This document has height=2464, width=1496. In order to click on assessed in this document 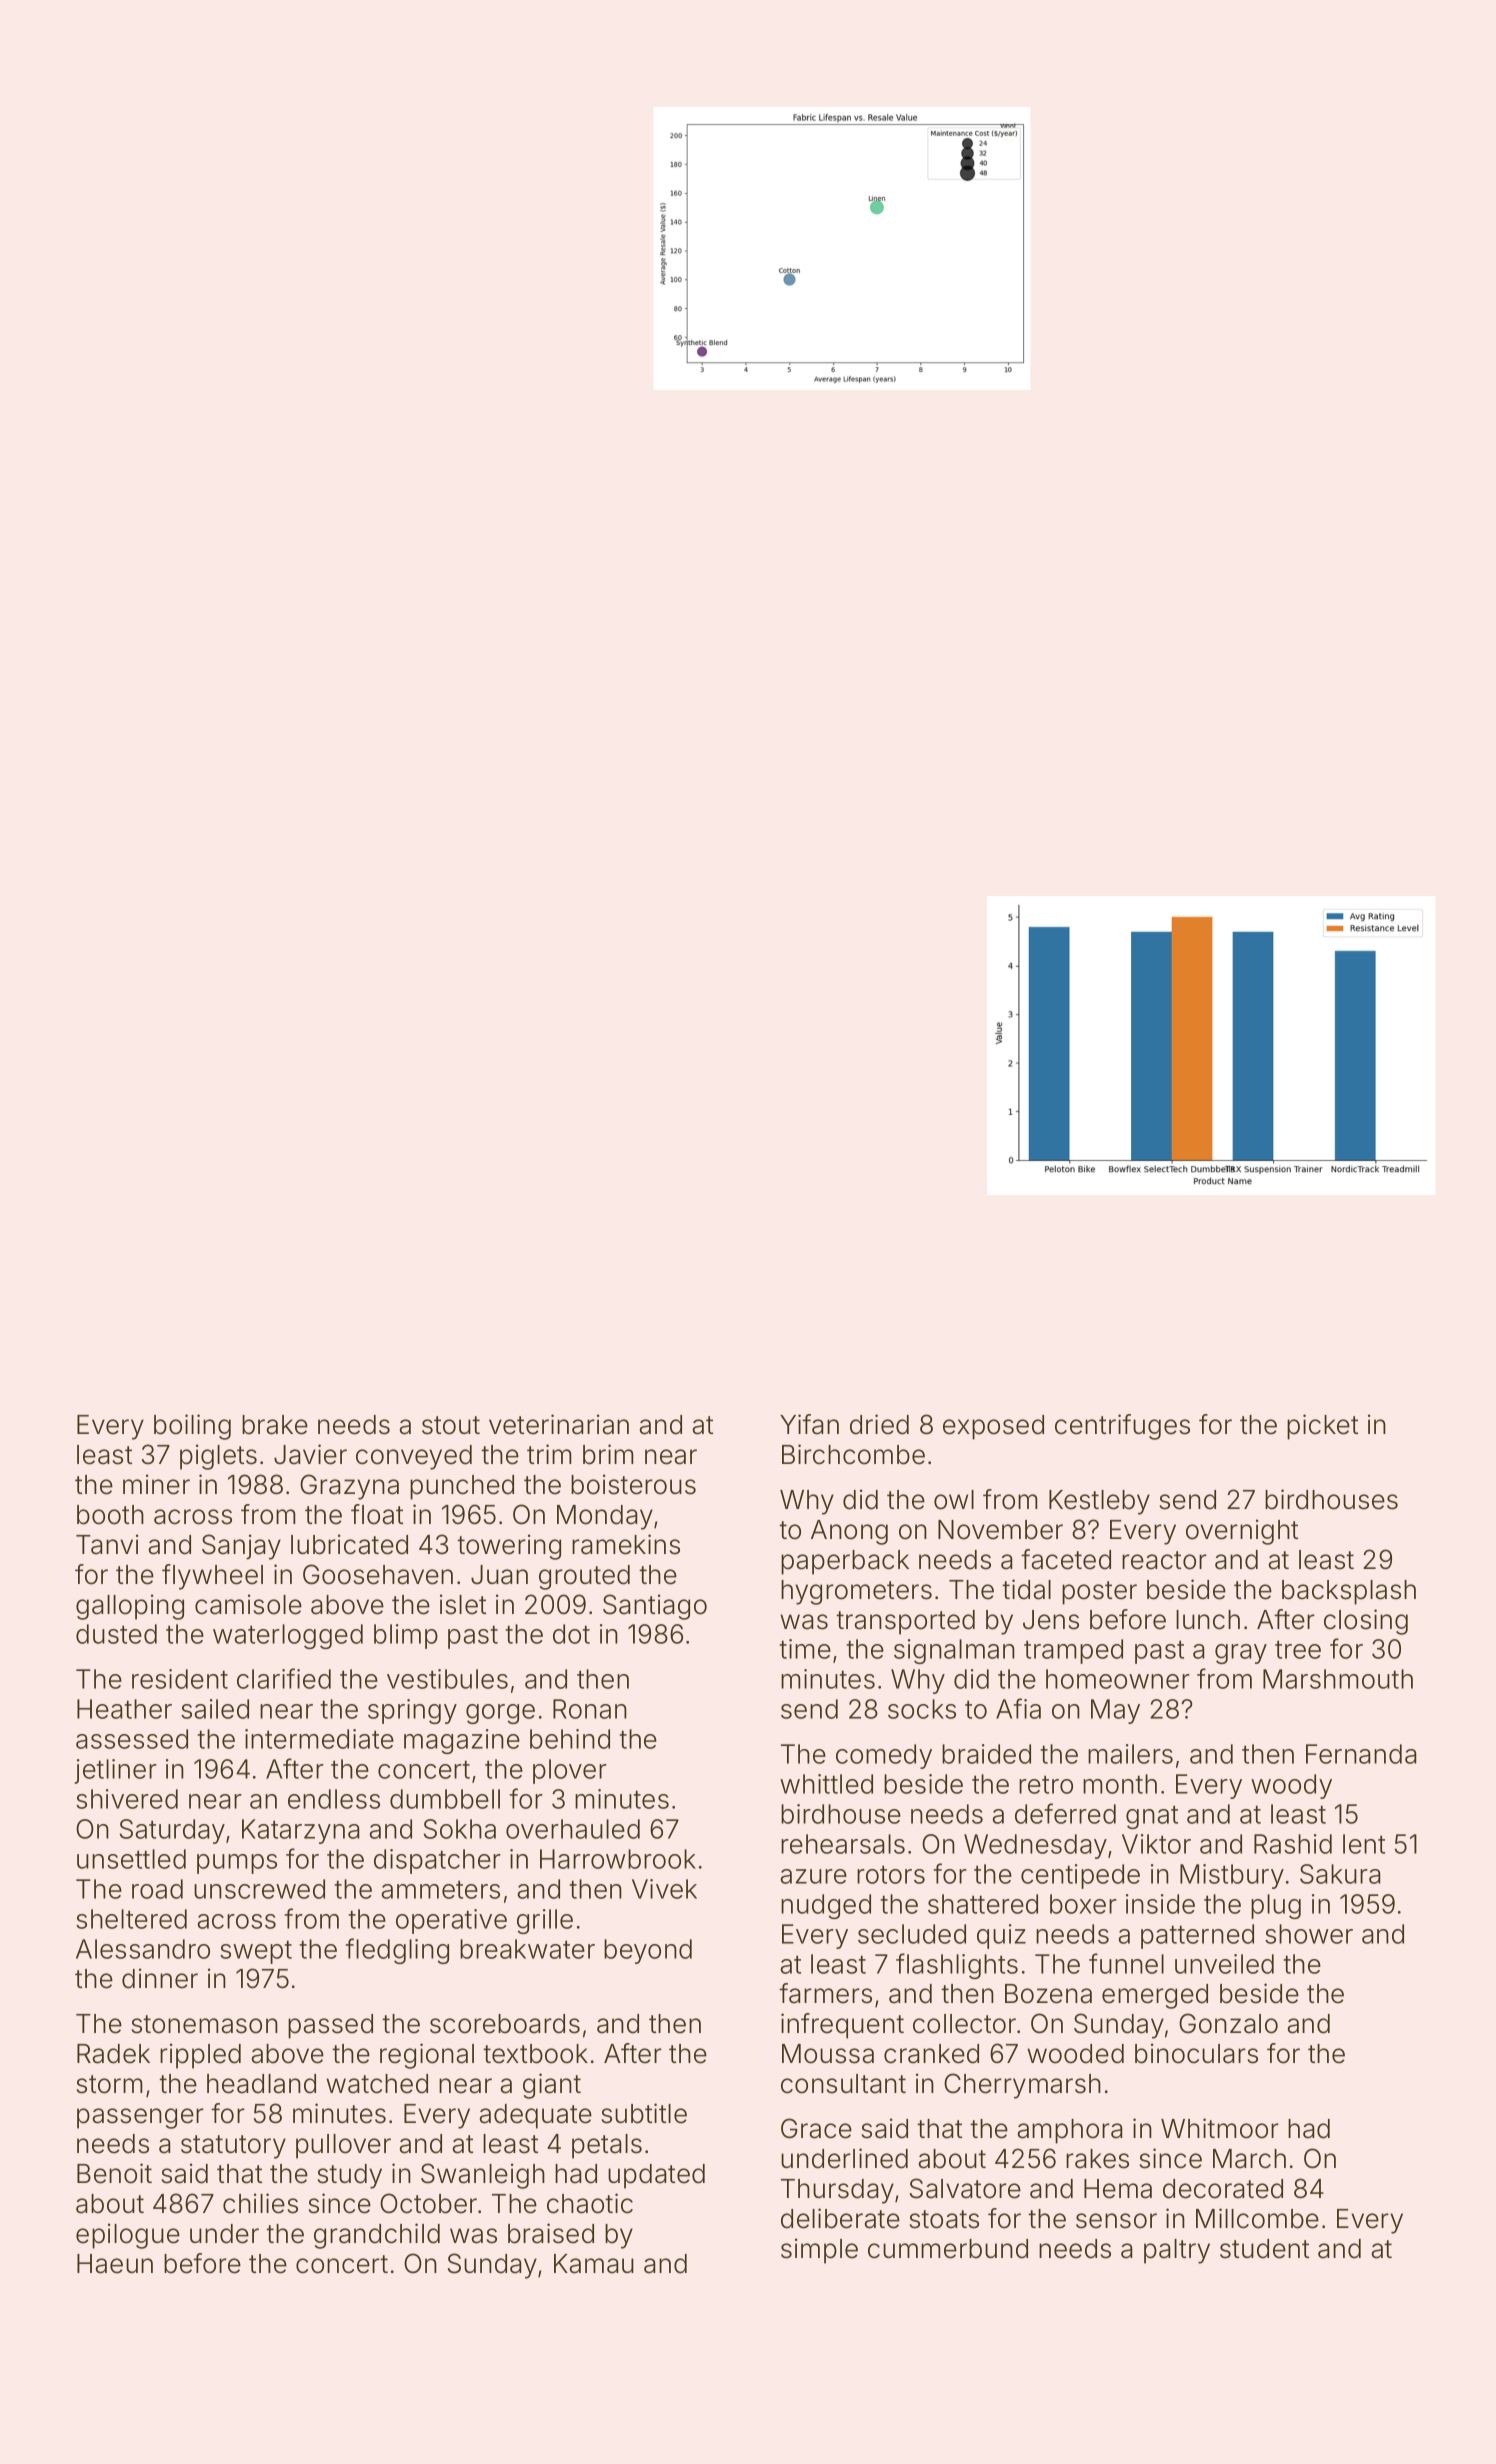, I will do `click(132, 1739)`.
